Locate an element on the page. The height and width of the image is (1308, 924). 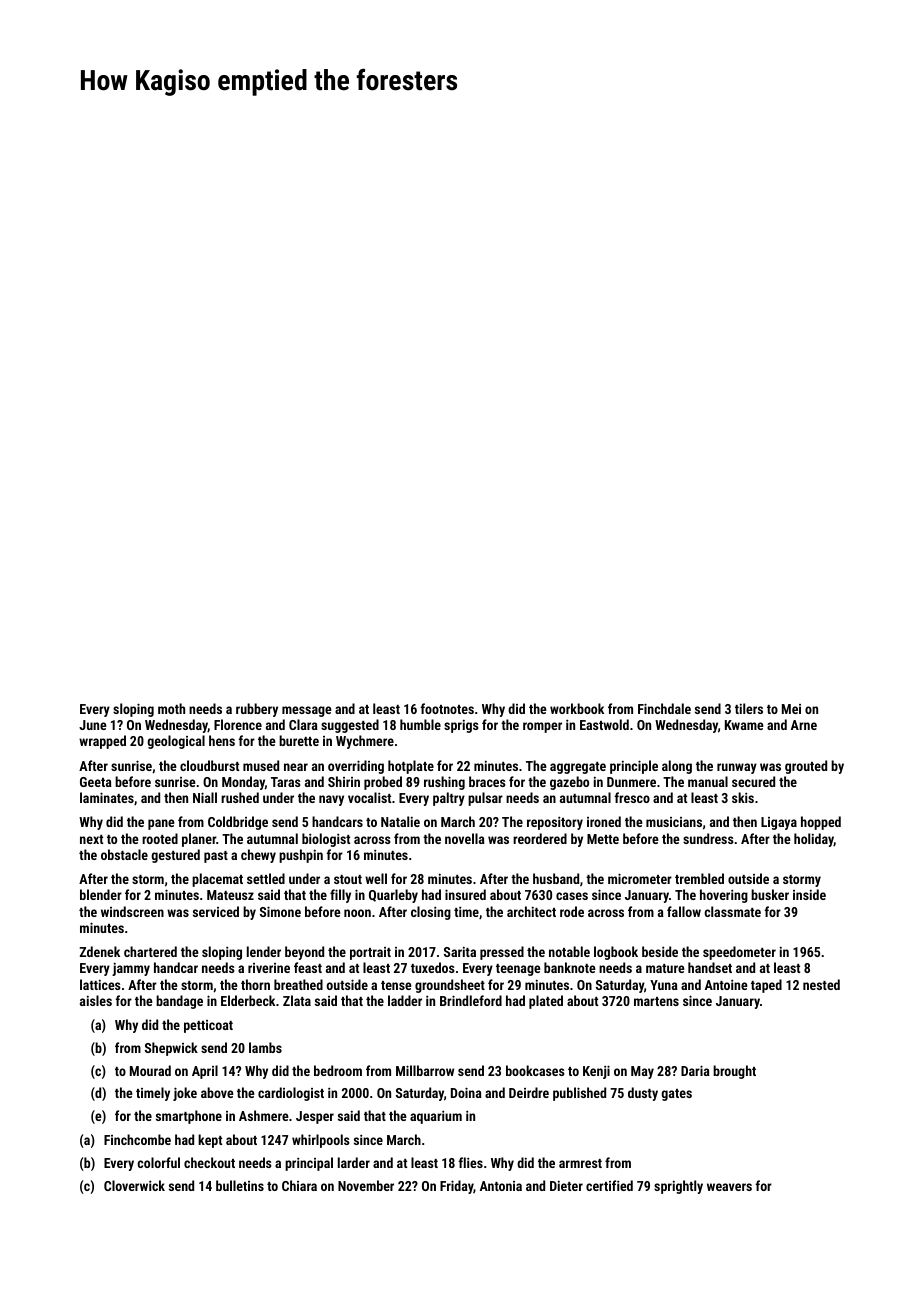
biologist is located at coordinates (326, 840).
